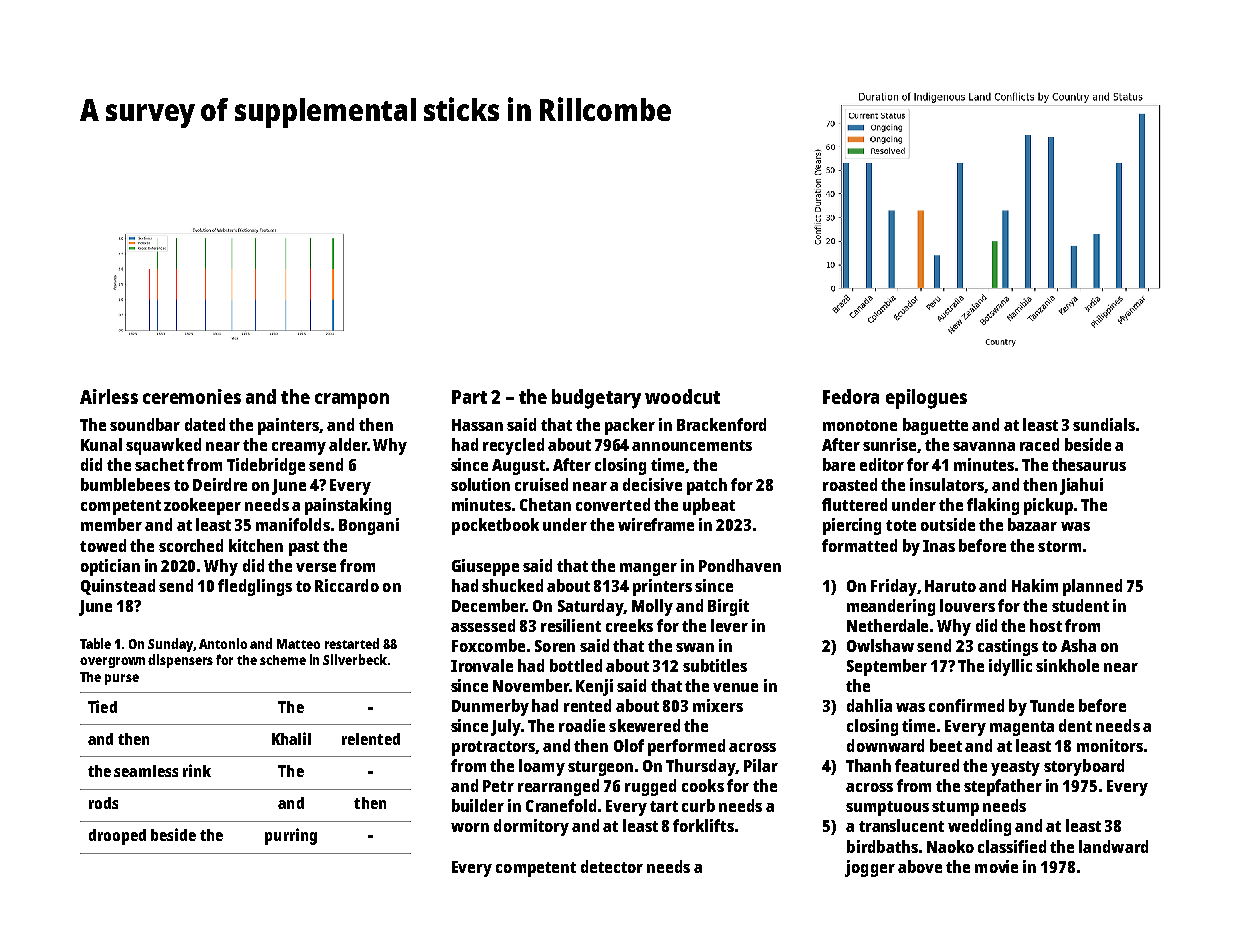 This screenshot has height=952, width=1233. I want to click on patch, so click(707, 486).
